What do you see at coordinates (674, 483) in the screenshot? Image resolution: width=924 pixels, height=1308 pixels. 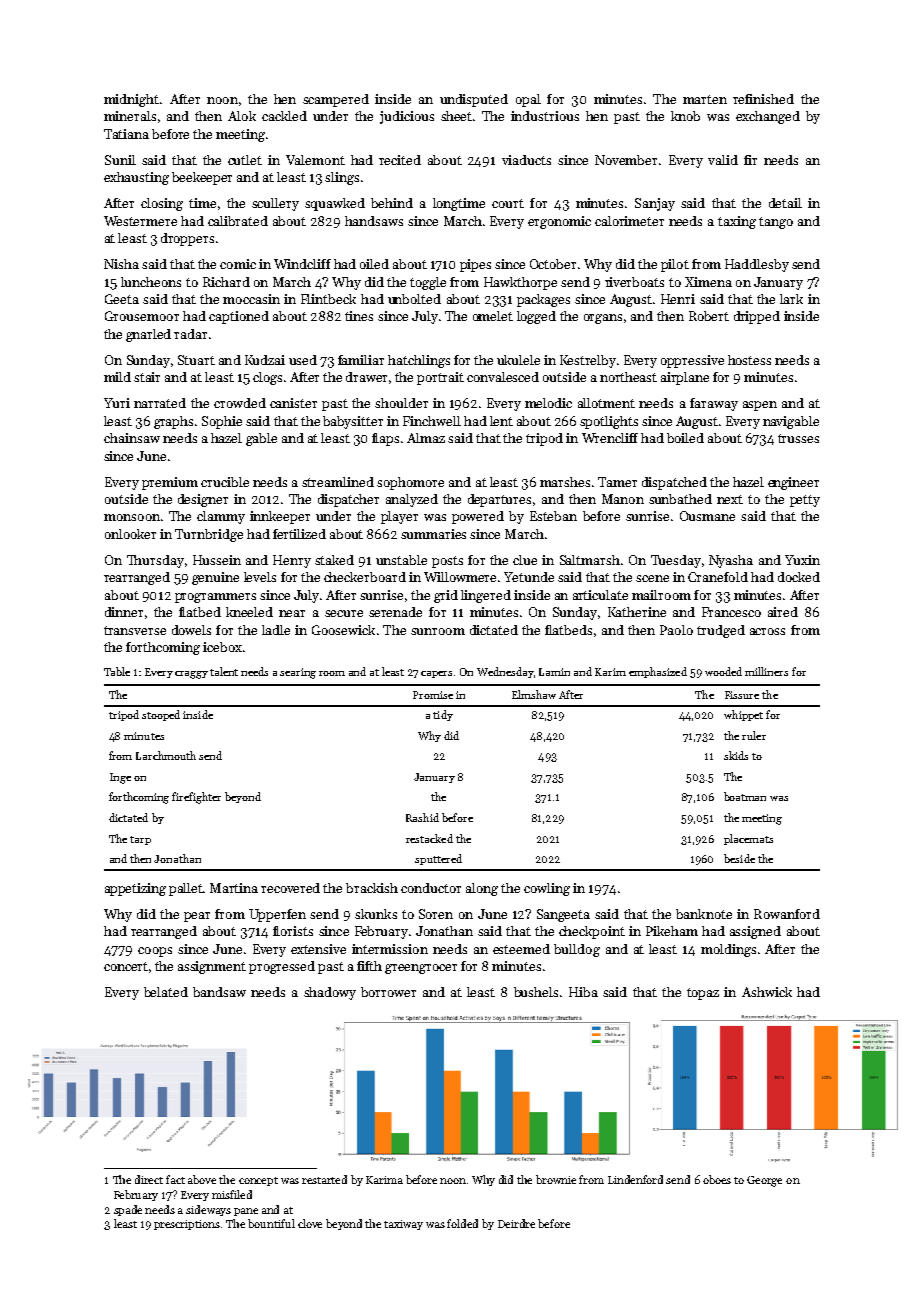 I see `dispatched` at bounding box center [674, 483].
